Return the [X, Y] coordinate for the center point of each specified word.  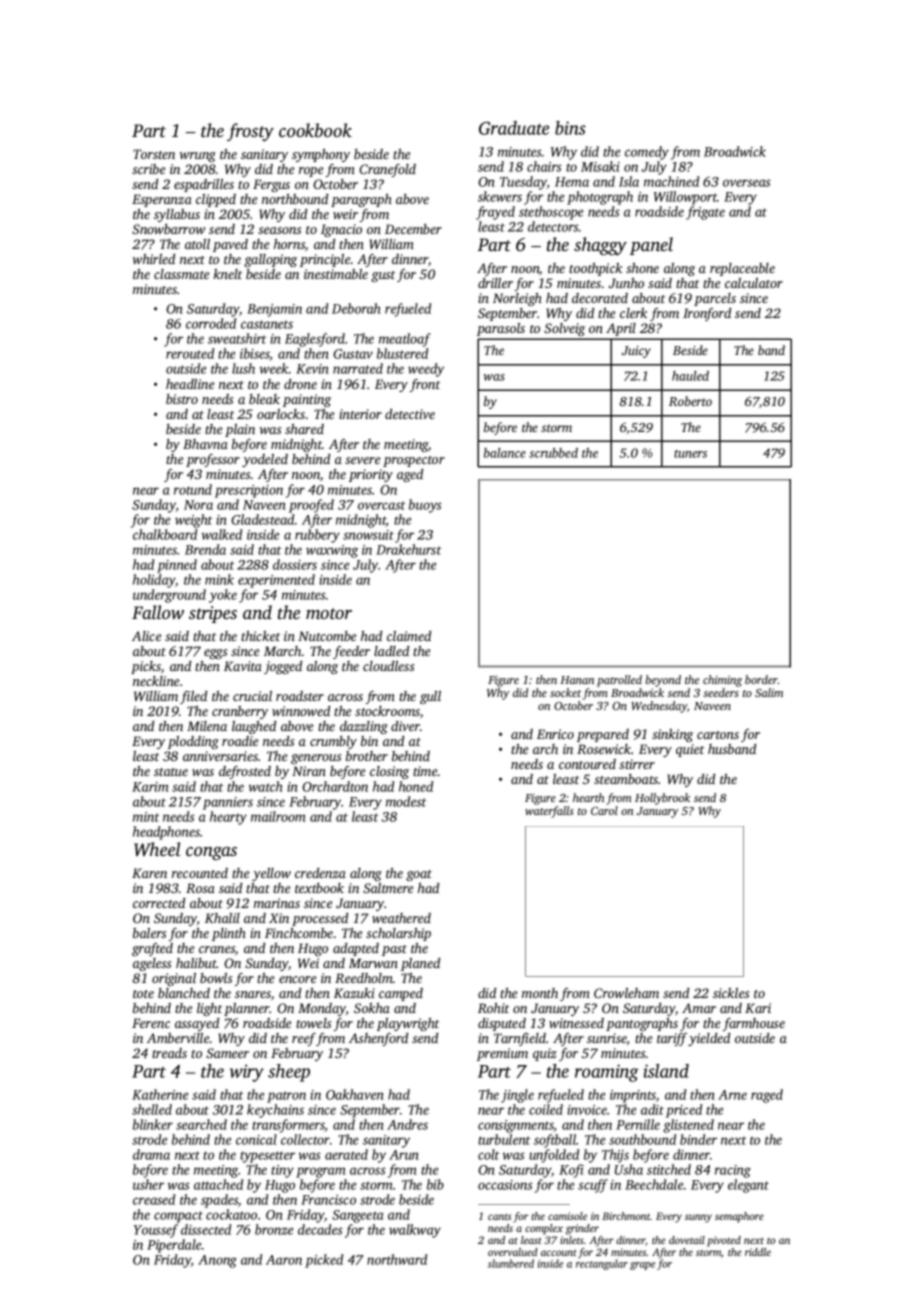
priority [371, 475]
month [540, 993]
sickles [731, 993]
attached [218, 1184]
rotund [193, 489]
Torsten [154, 154]
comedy [647, 153]
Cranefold [387, 170]
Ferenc [151, 1023]
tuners [690, 454]
